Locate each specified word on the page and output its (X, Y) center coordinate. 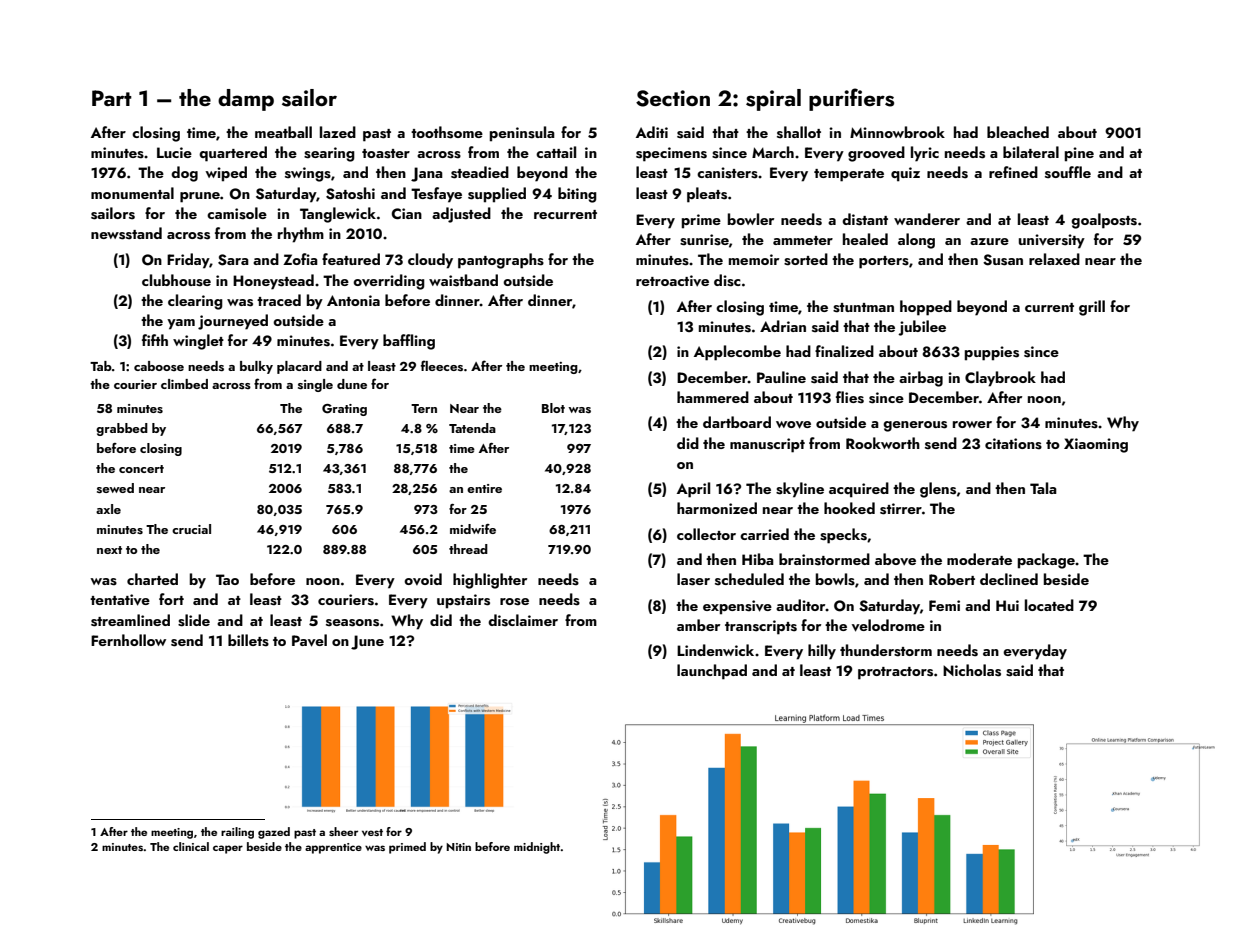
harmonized (717, 508)
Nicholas (972, 670)
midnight (537, 848)
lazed (338, 132)
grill (1092, 308)
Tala (1043, 488)
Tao (227, 579)
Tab (101, 366)
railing (237, 833)
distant (865, 219)
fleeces (442, 365)
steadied (480, 172)
